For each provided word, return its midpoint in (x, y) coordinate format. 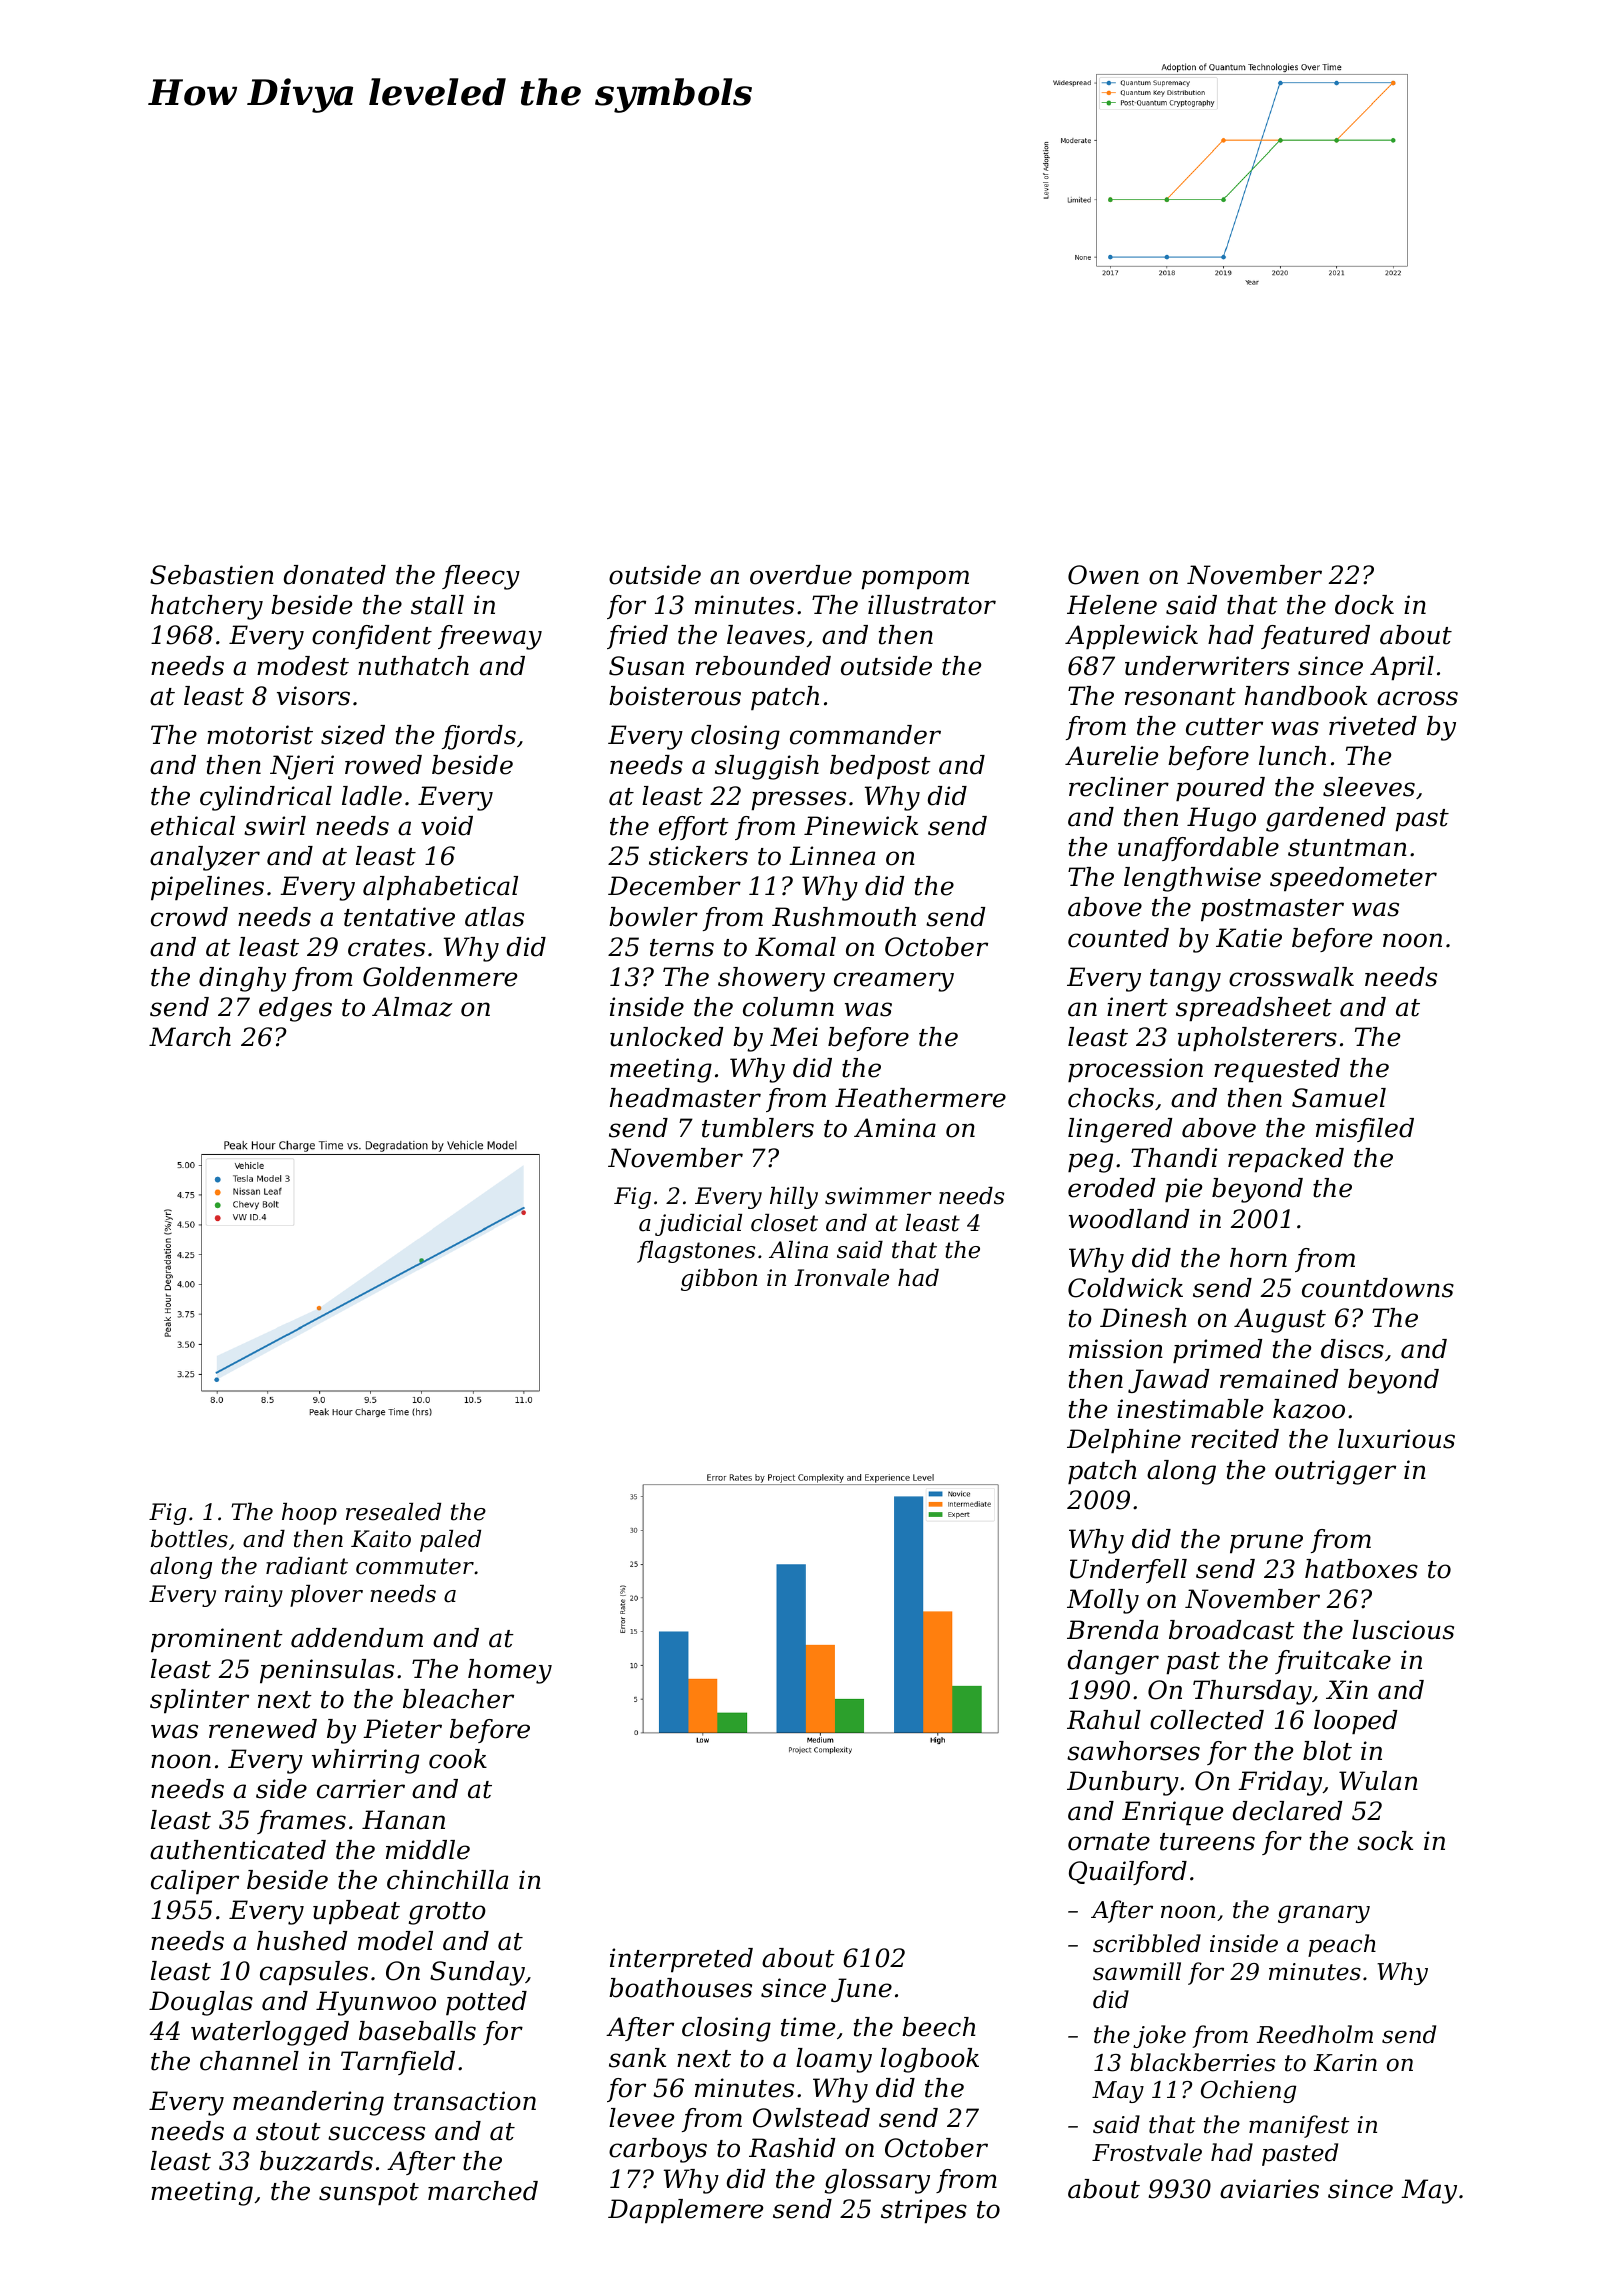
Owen (1103, 575)
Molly (1103, 1601)
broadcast (1232, 1630)
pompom (915, 579)
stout (288, 2132)
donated (335, 575)
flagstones (696, 1252)
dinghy (242, 979)
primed (1217, 1351)
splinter (199, 1701)
